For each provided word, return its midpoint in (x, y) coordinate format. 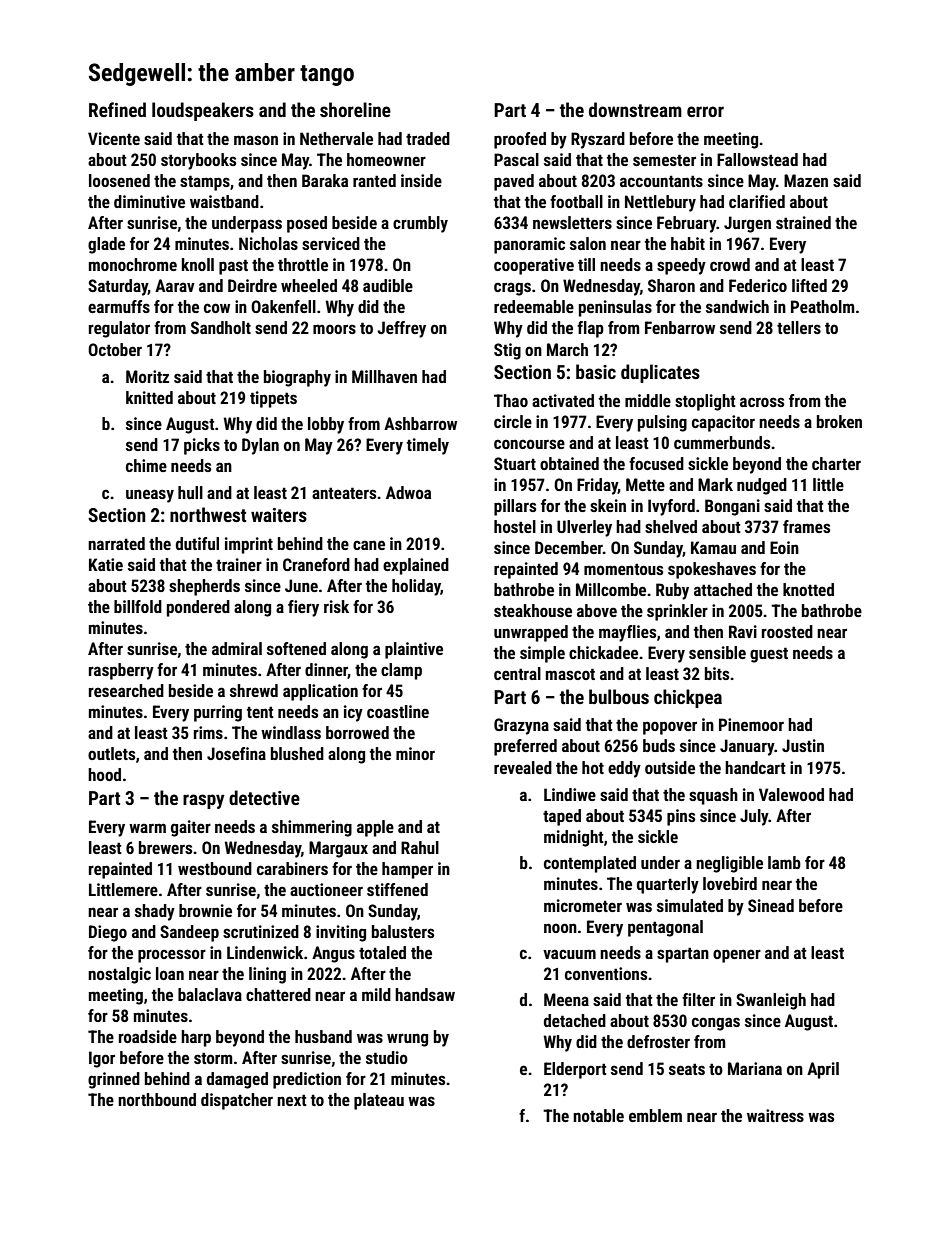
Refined (117, 109)
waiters (279, 515)
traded (428, 138)
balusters (403, 931)
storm (213, 1058)
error (705, 111)
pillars (515, 507)
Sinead (771, 905)
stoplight (705, 402)
